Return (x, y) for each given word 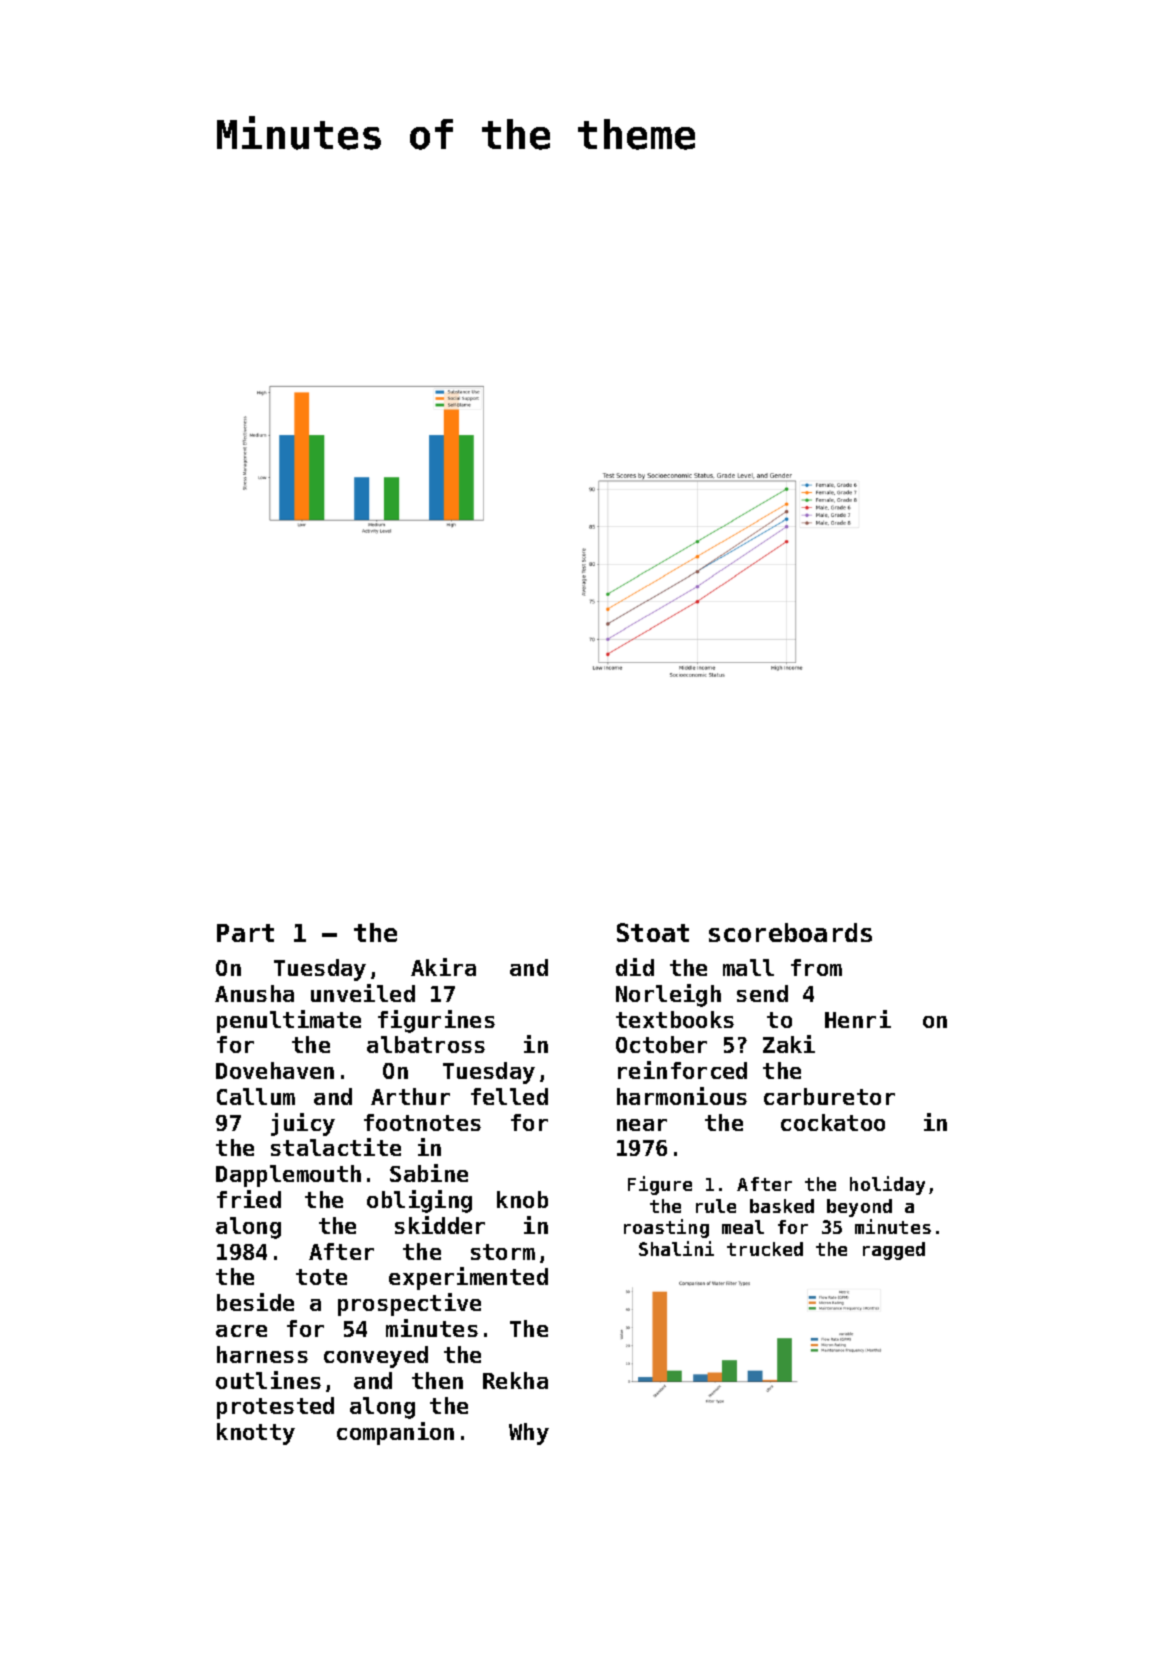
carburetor (829, 1096)
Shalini (676, 1248)
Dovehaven (275, 1070)
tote (321, 1277)
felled (509, 1096)
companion (395, 1433)
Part (245, 933)
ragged (894, 1251)
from (816, 967)
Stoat (653, 932)
